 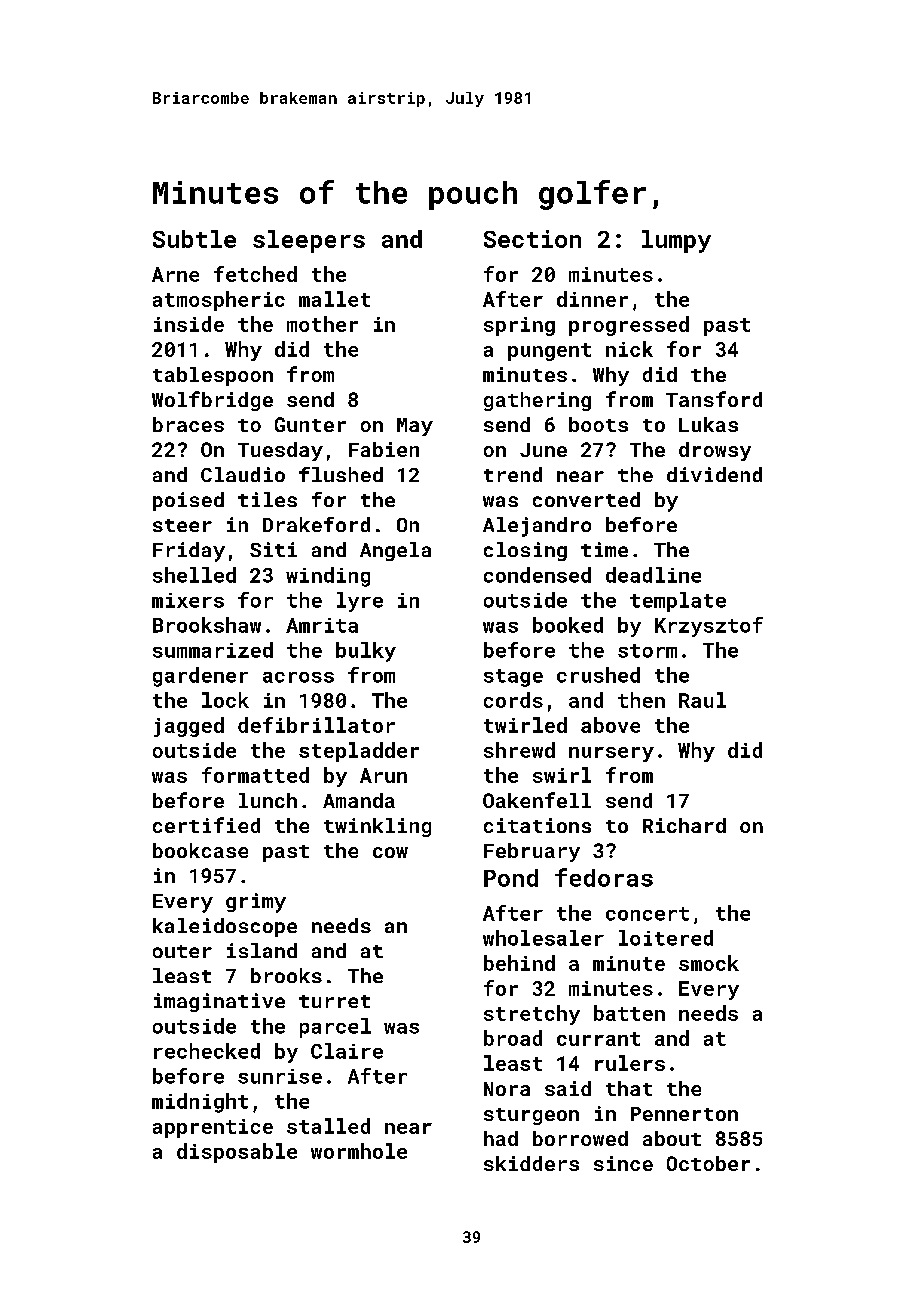 What do you see at coordinates (709, 963) in the screenshot?
I see `smock` at bounding box center [709, 963].
